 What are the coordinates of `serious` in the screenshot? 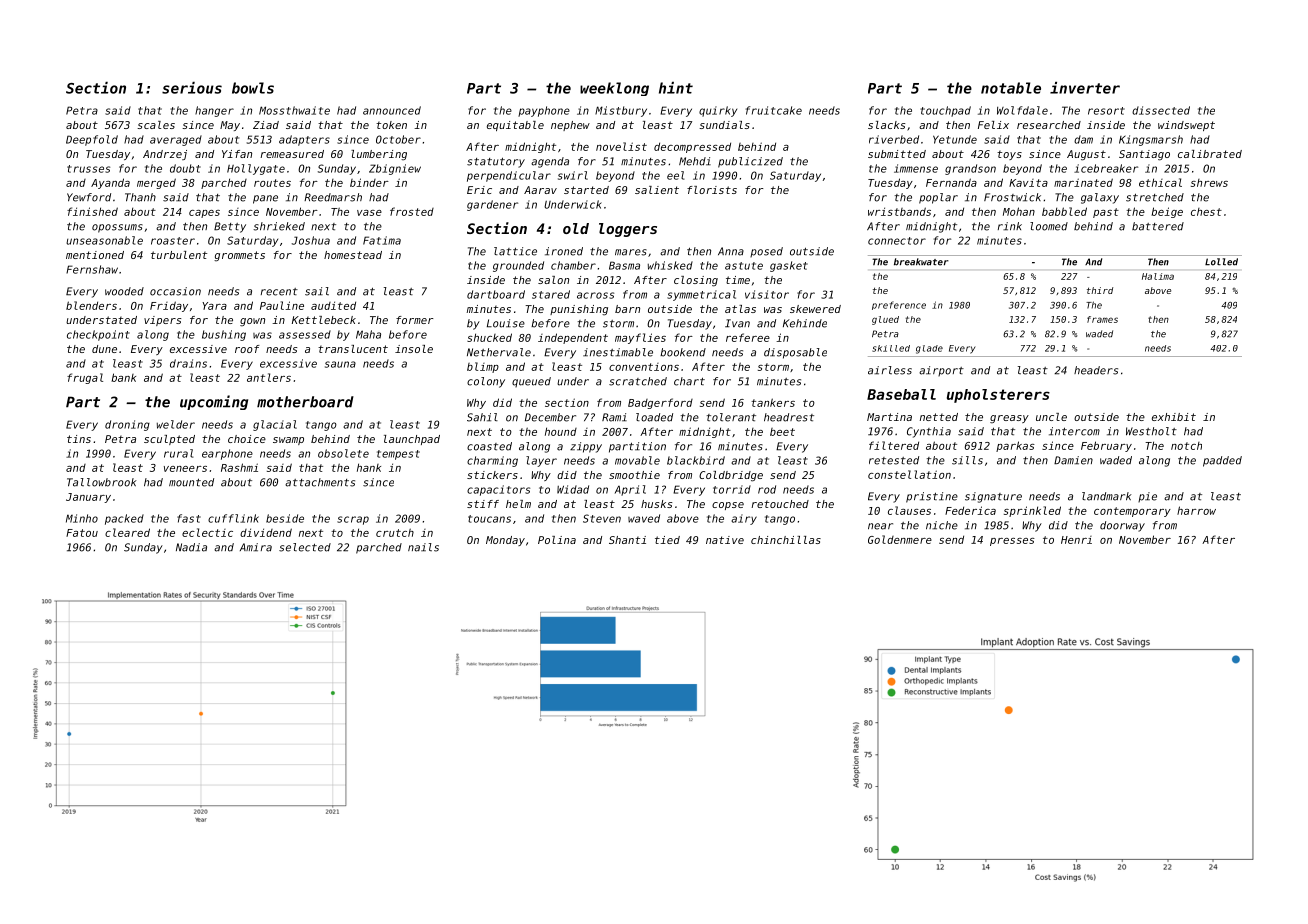 It's located at (192, 88).
